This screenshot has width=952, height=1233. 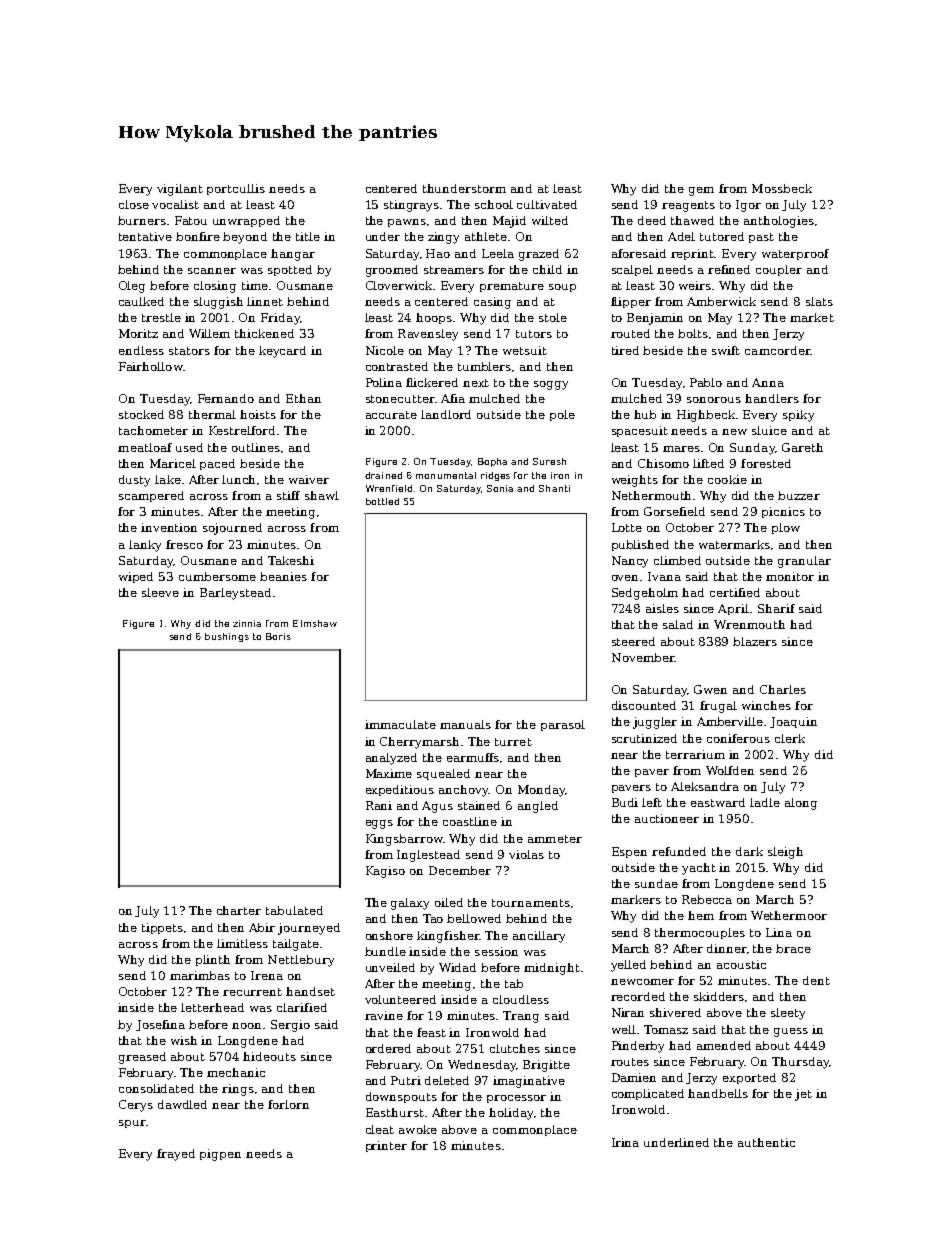 I want to click on ancillary, so click(x=539, y=937).
